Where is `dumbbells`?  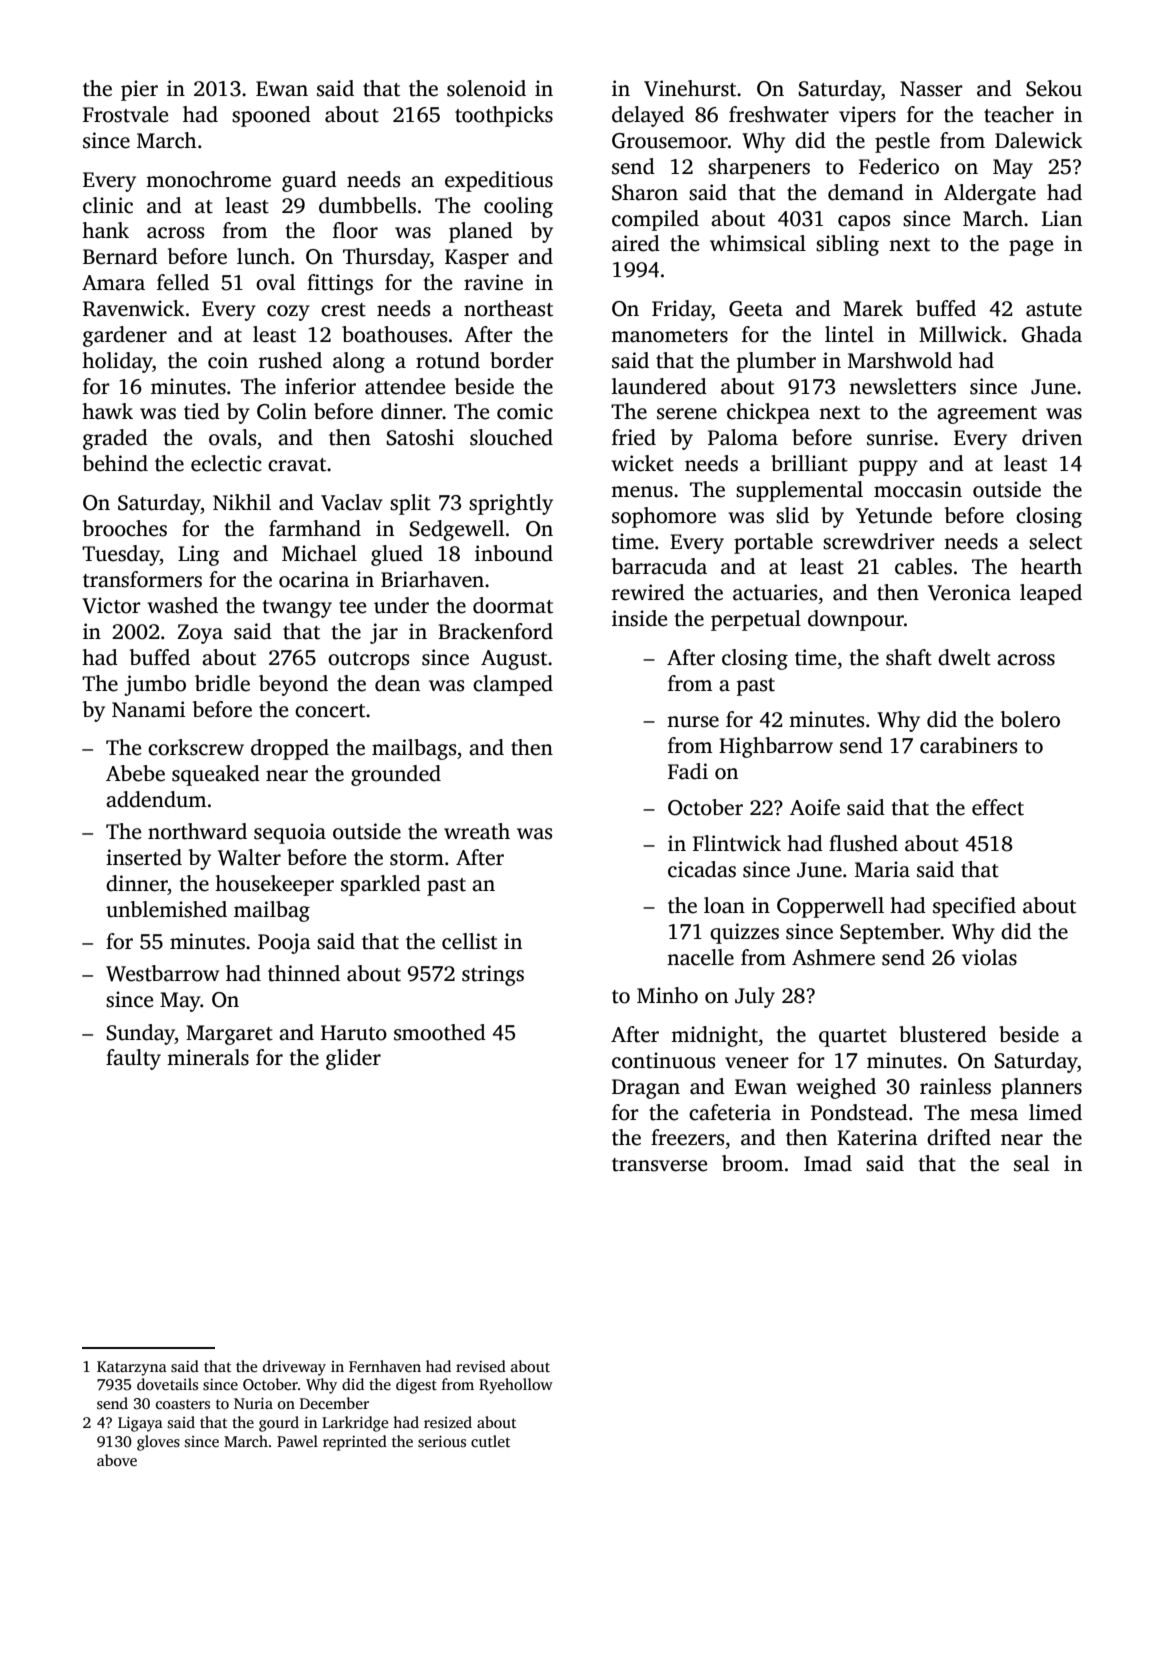 dumbbells is located at coordinates (367, 205).
